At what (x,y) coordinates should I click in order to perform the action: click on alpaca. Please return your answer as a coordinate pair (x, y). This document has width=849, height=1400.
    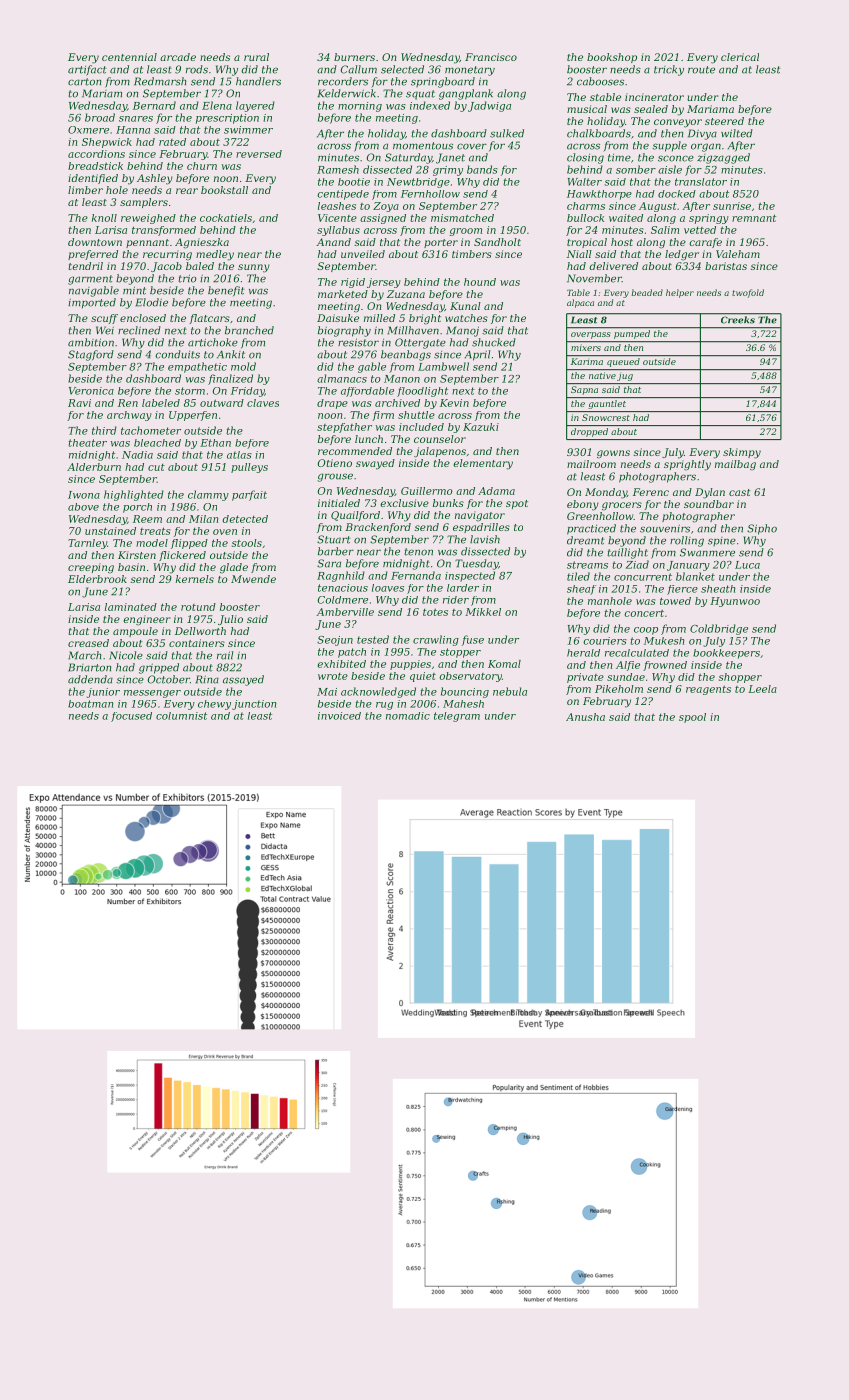
    Looking at the image, I should click on (580, 303).
